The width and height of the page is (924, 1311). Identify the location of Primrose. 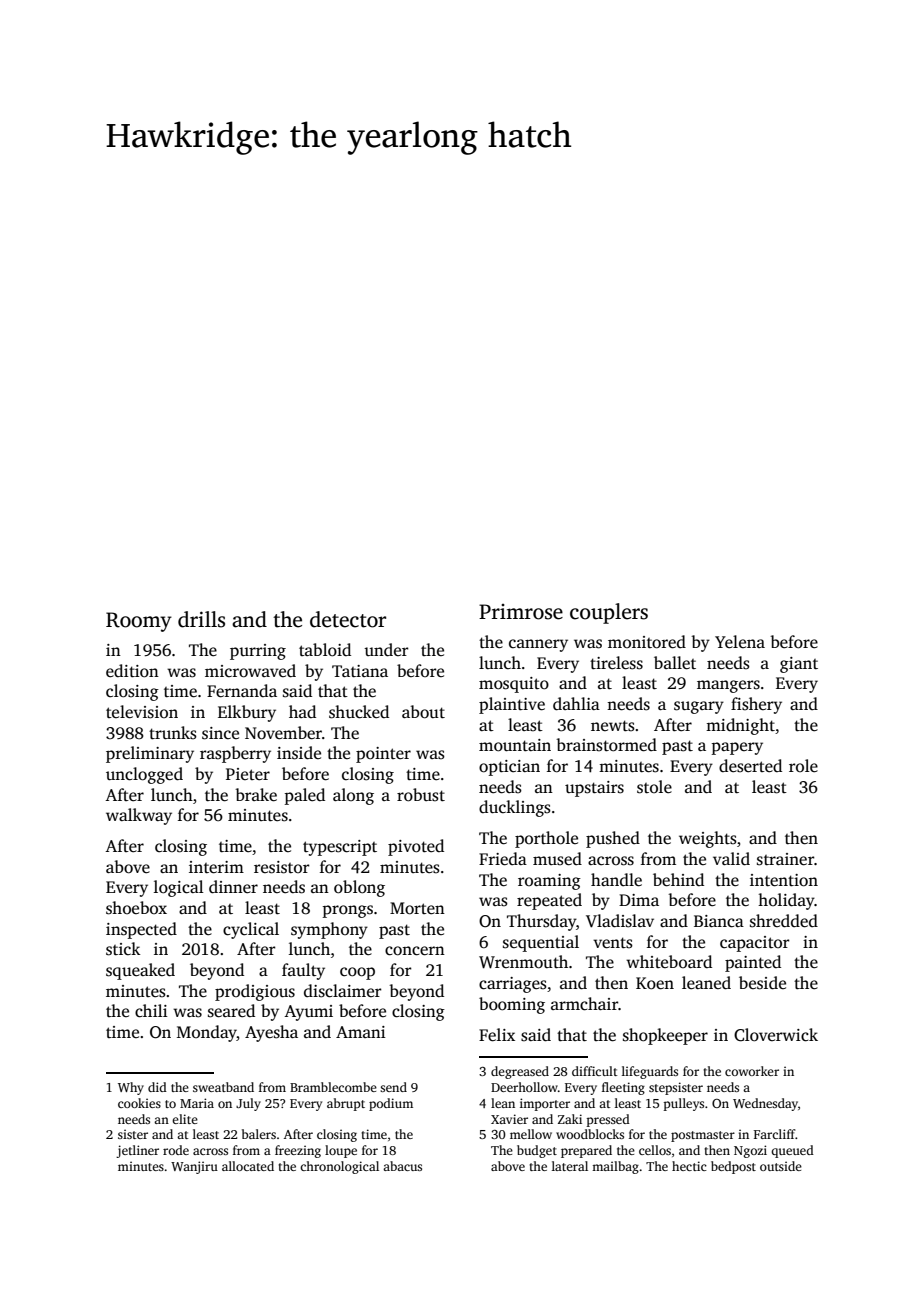
(521, 612).
